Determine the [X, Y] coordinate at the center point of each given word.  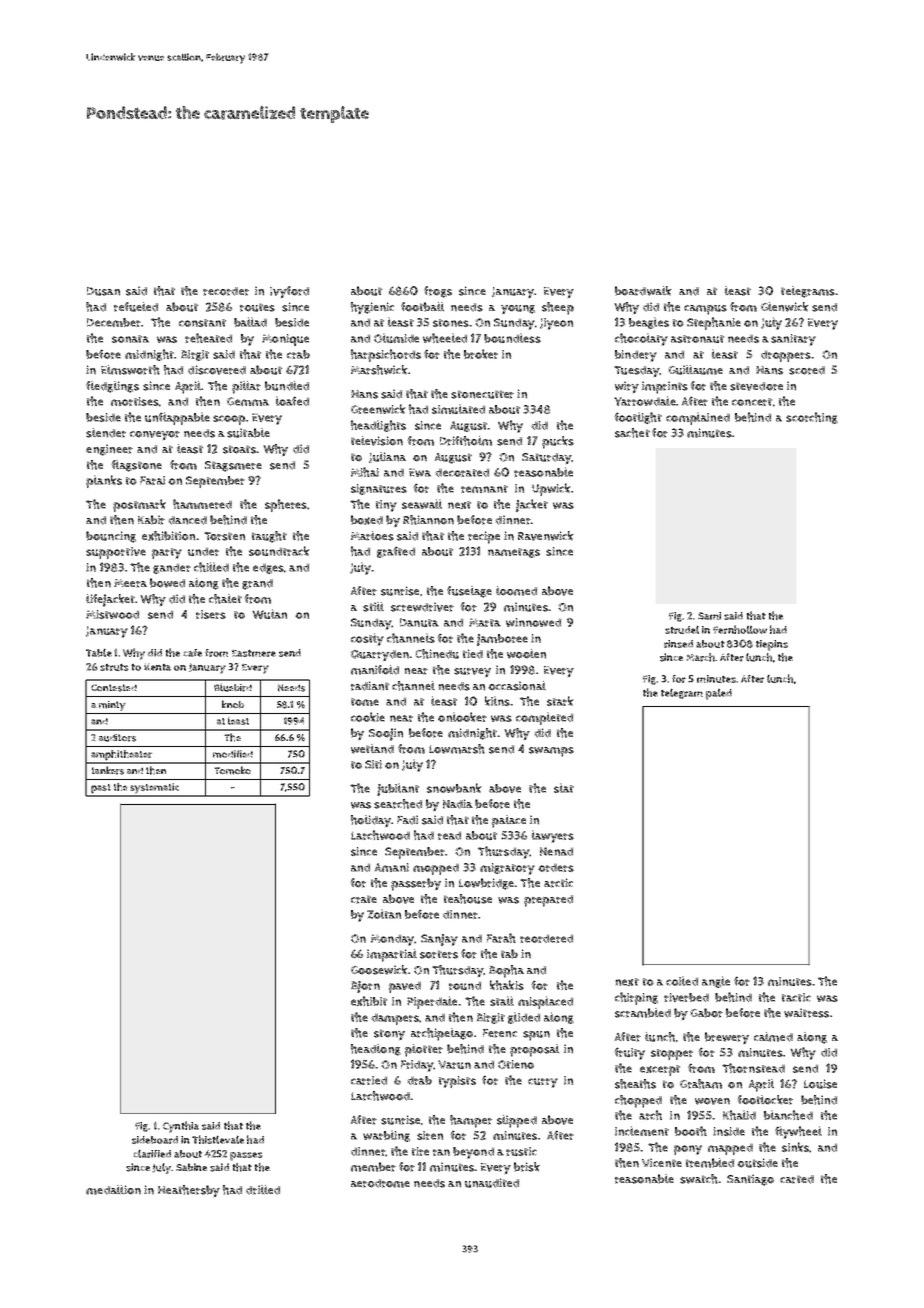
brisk [527, 1167]
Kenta [157, 667]
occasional [517, 686]
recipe [484, 537]
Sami [709, 616]
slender [106, 433]
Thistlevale [218, 1139]
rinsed [678, 644]
